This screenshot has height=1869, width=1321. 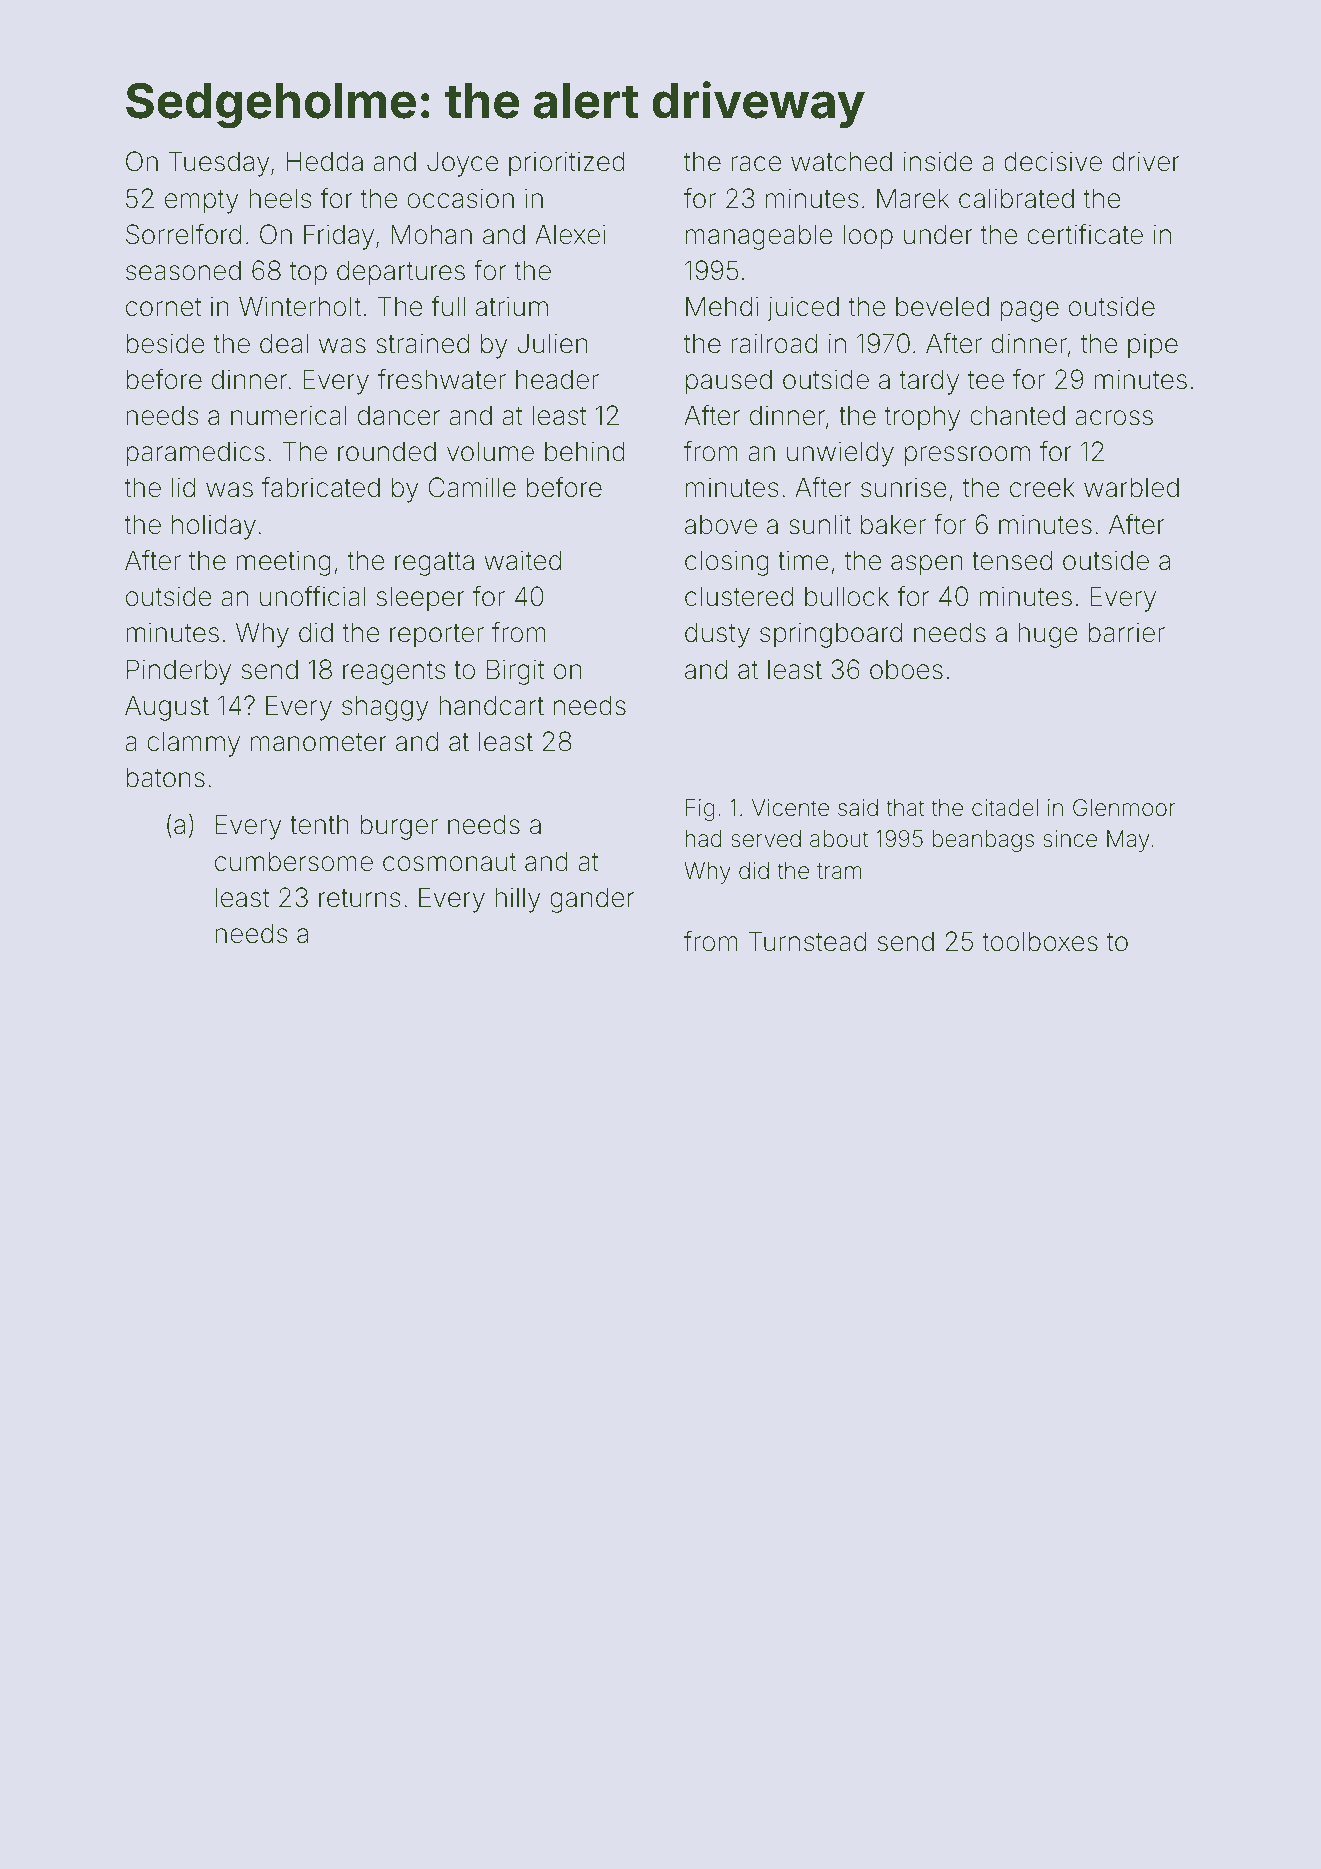 I want to click on certificate, so click(x=1085, y=234).
